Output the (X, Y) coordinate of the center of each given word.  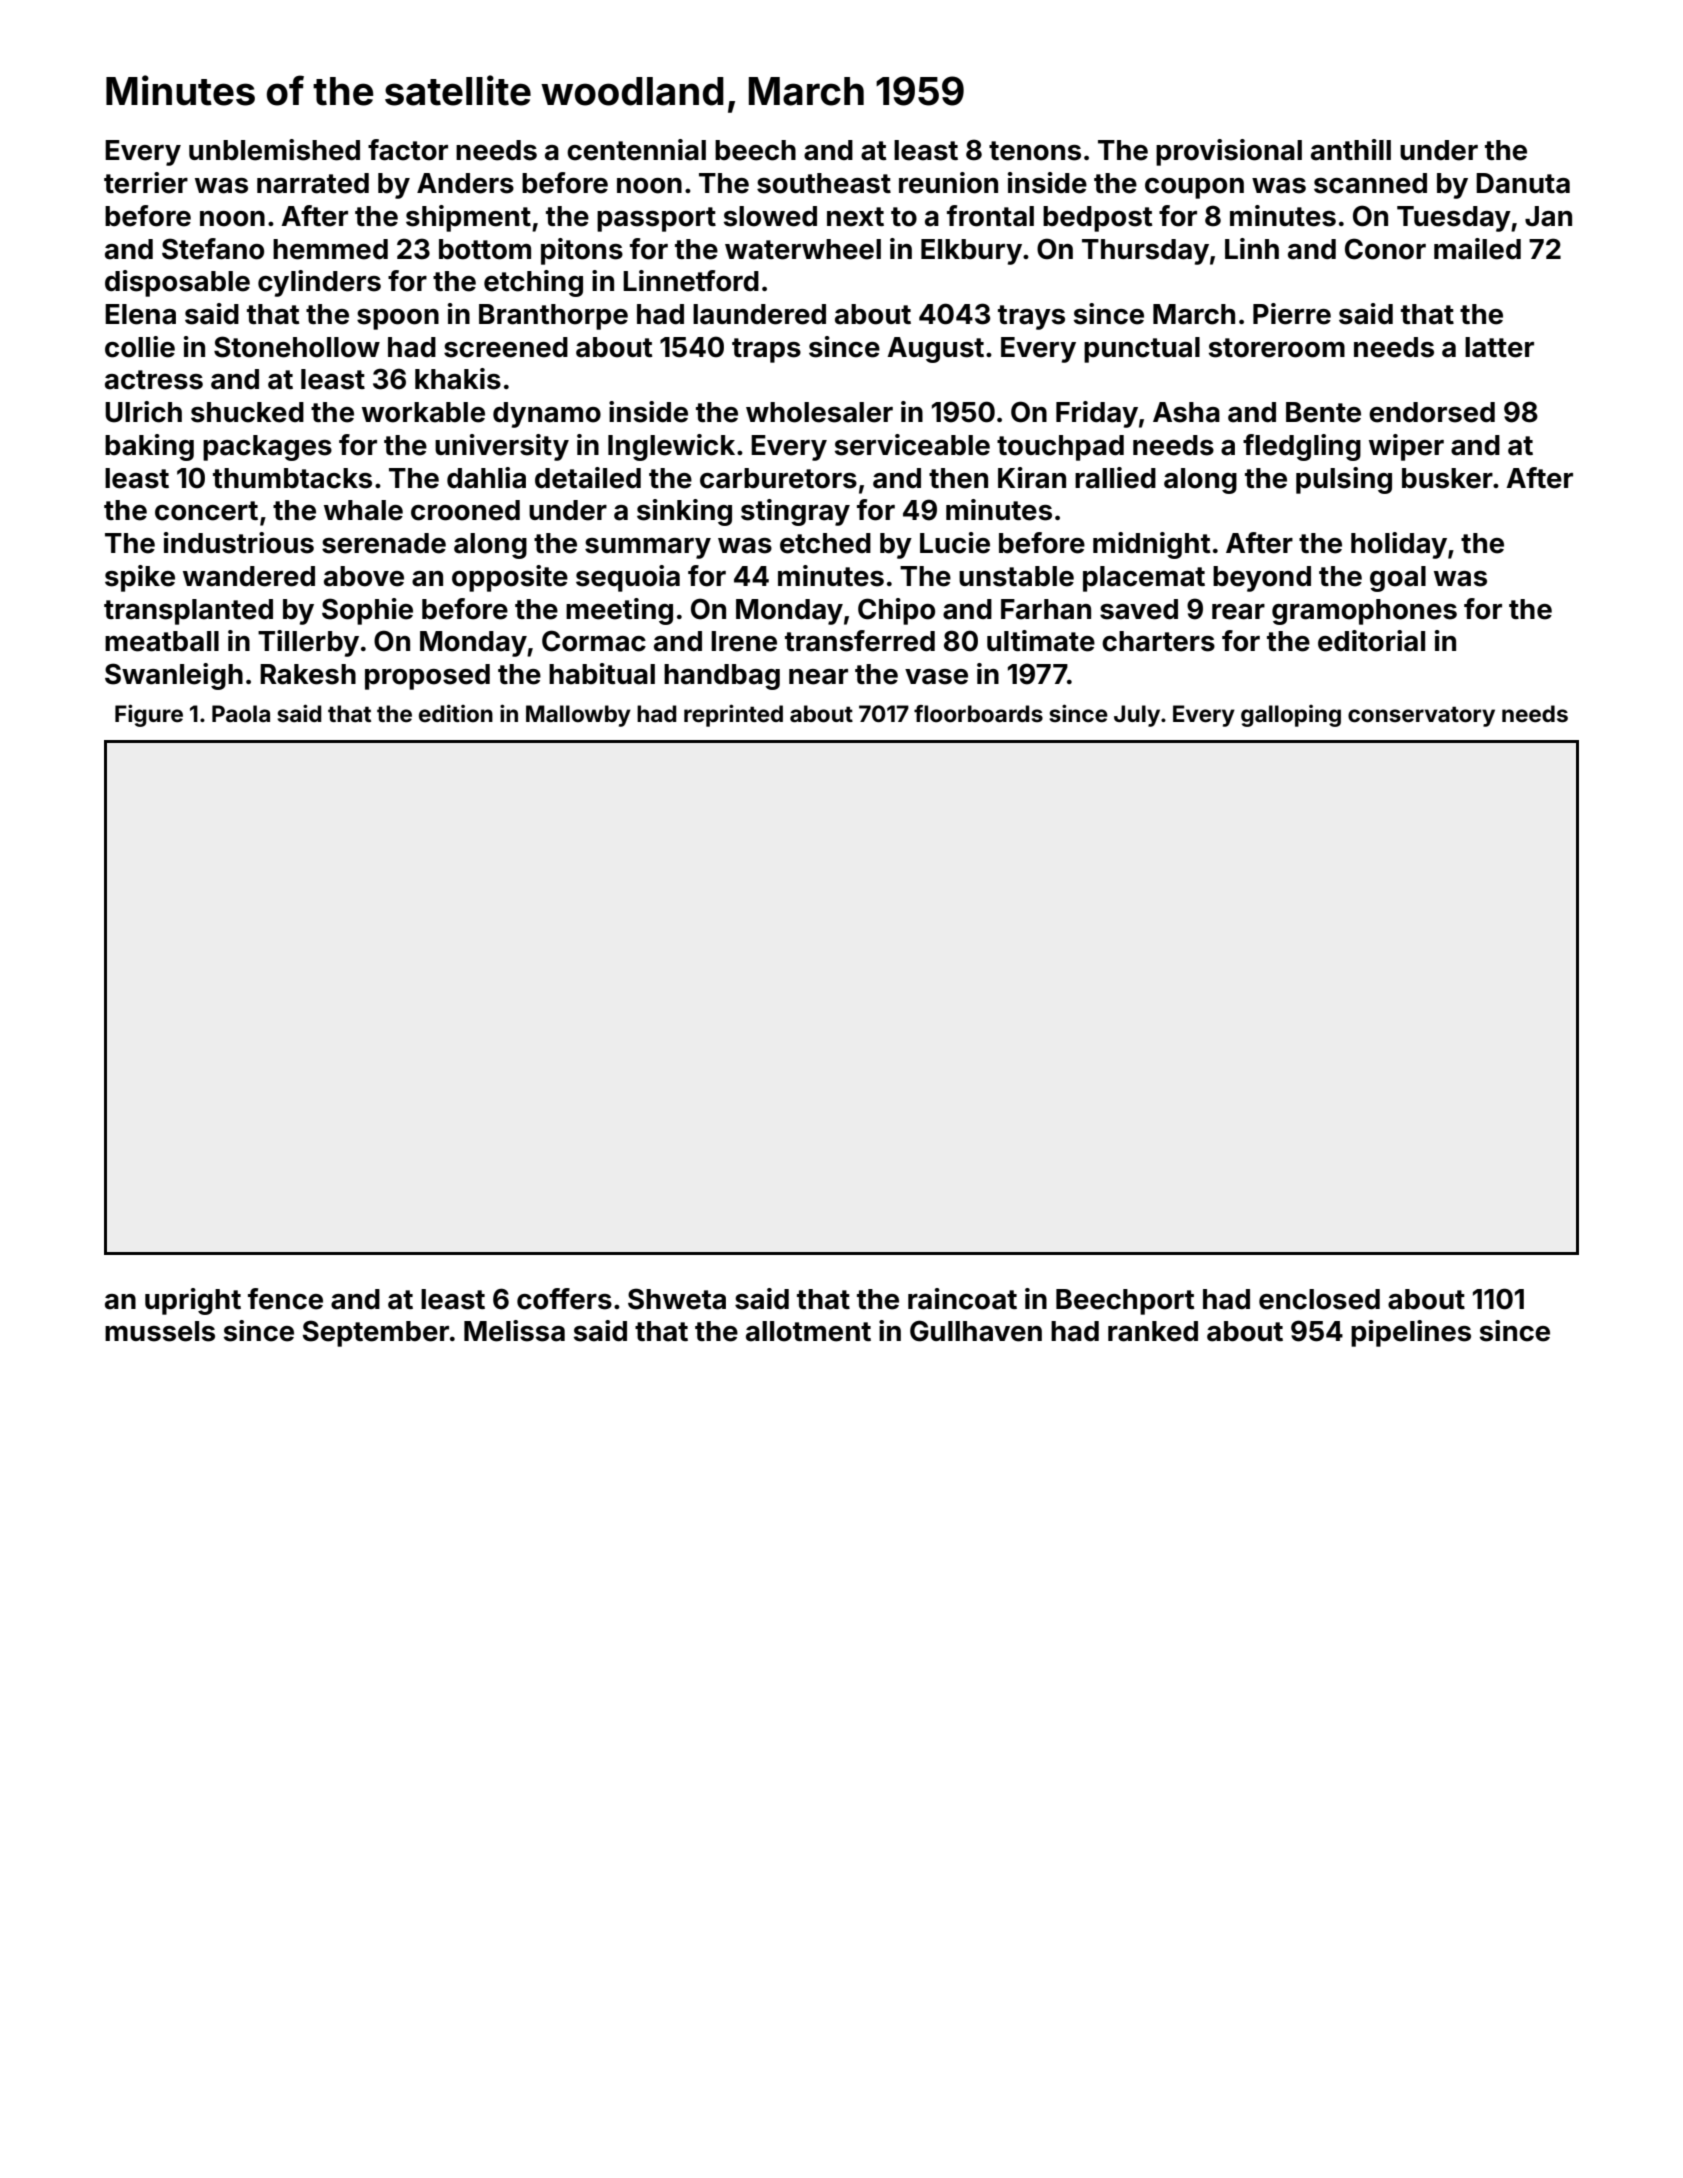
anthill (1351, 150)
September (376, 1333)
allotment (808, 1331)
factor (408, 150)
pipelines (1411, 1333)
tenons (1035, 151)
